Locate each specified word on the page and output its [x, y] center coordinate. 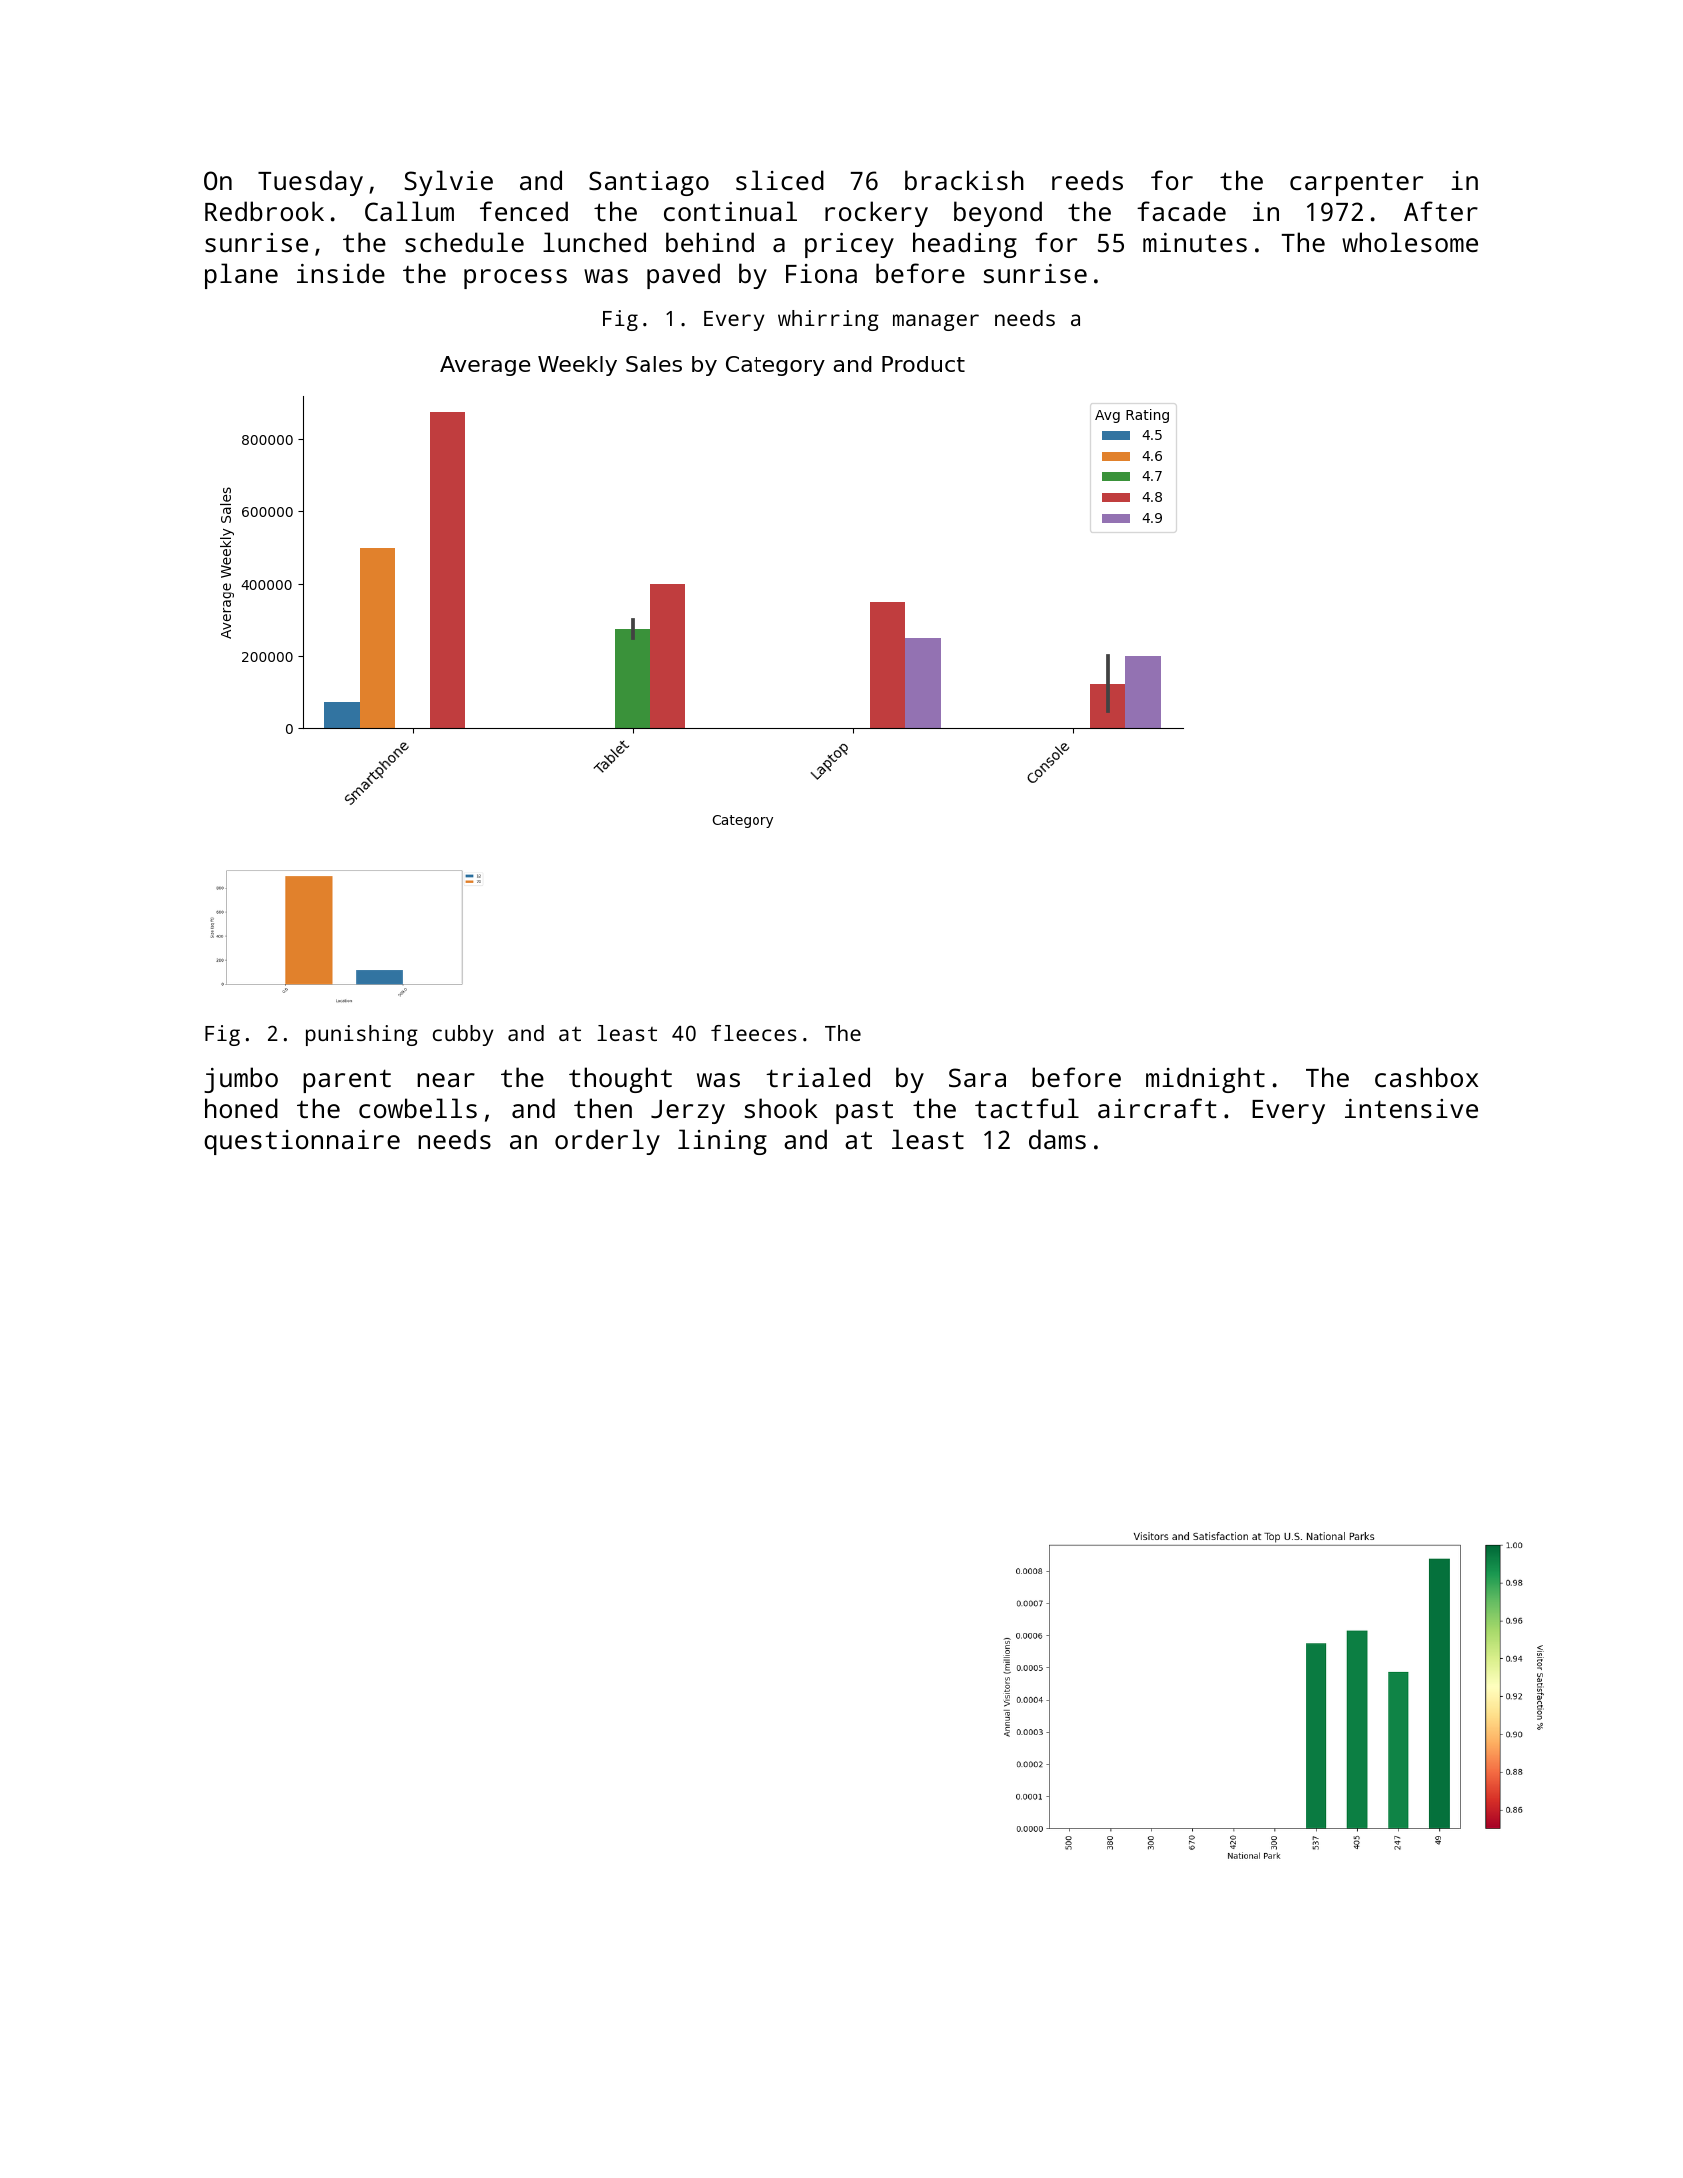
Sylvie [448, 183]
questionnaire [302, 1142]
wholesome [1410, 242]
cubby [463, 1035]
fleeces [754, 1033]
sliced [780, 180]
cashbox [1426, 1077]
